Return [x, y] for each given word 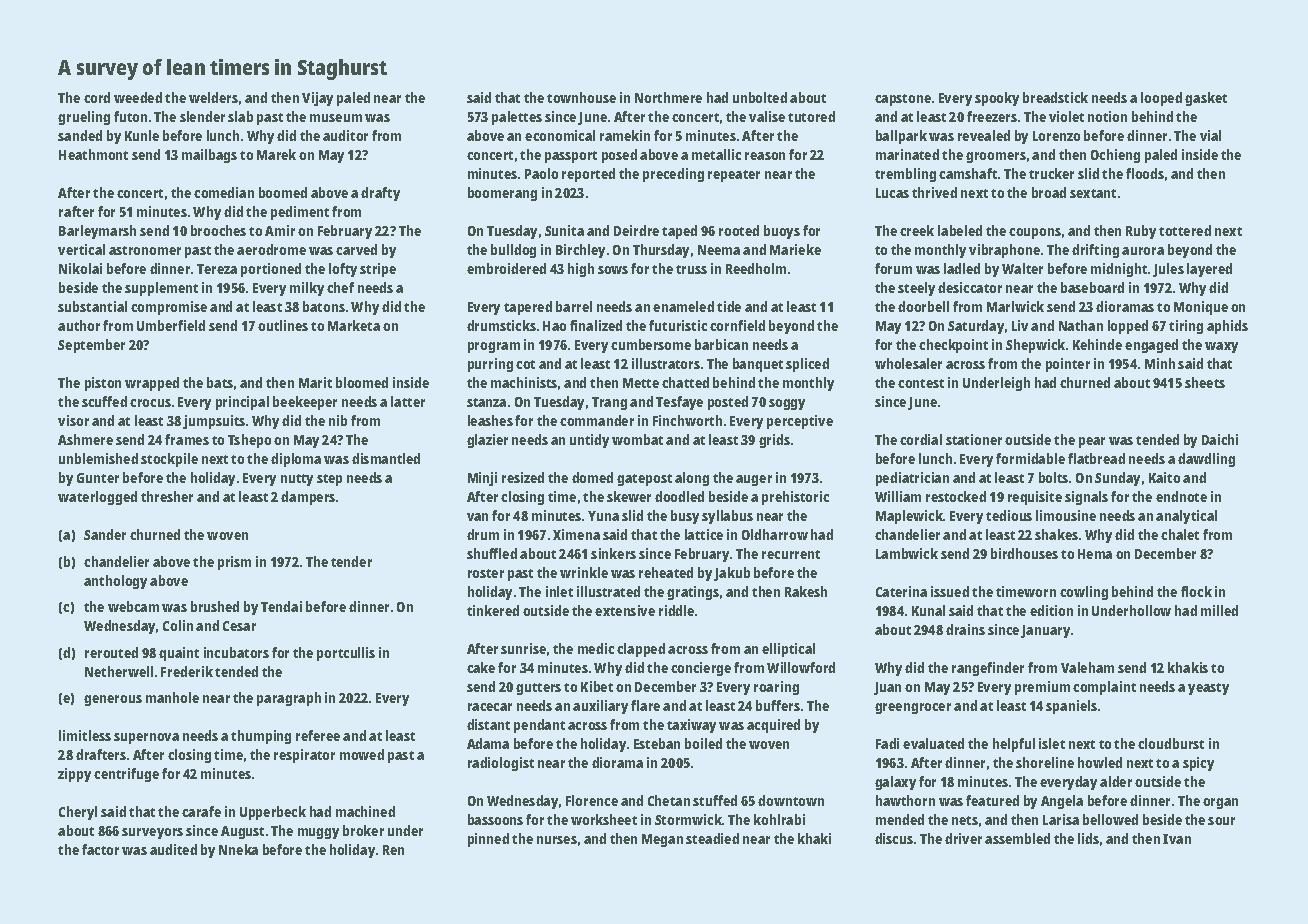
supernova [146, 738]
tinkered [493, 610]
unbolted [760, 97]
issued [950, 591]
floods [1145, 173]
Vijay [317, 99]
